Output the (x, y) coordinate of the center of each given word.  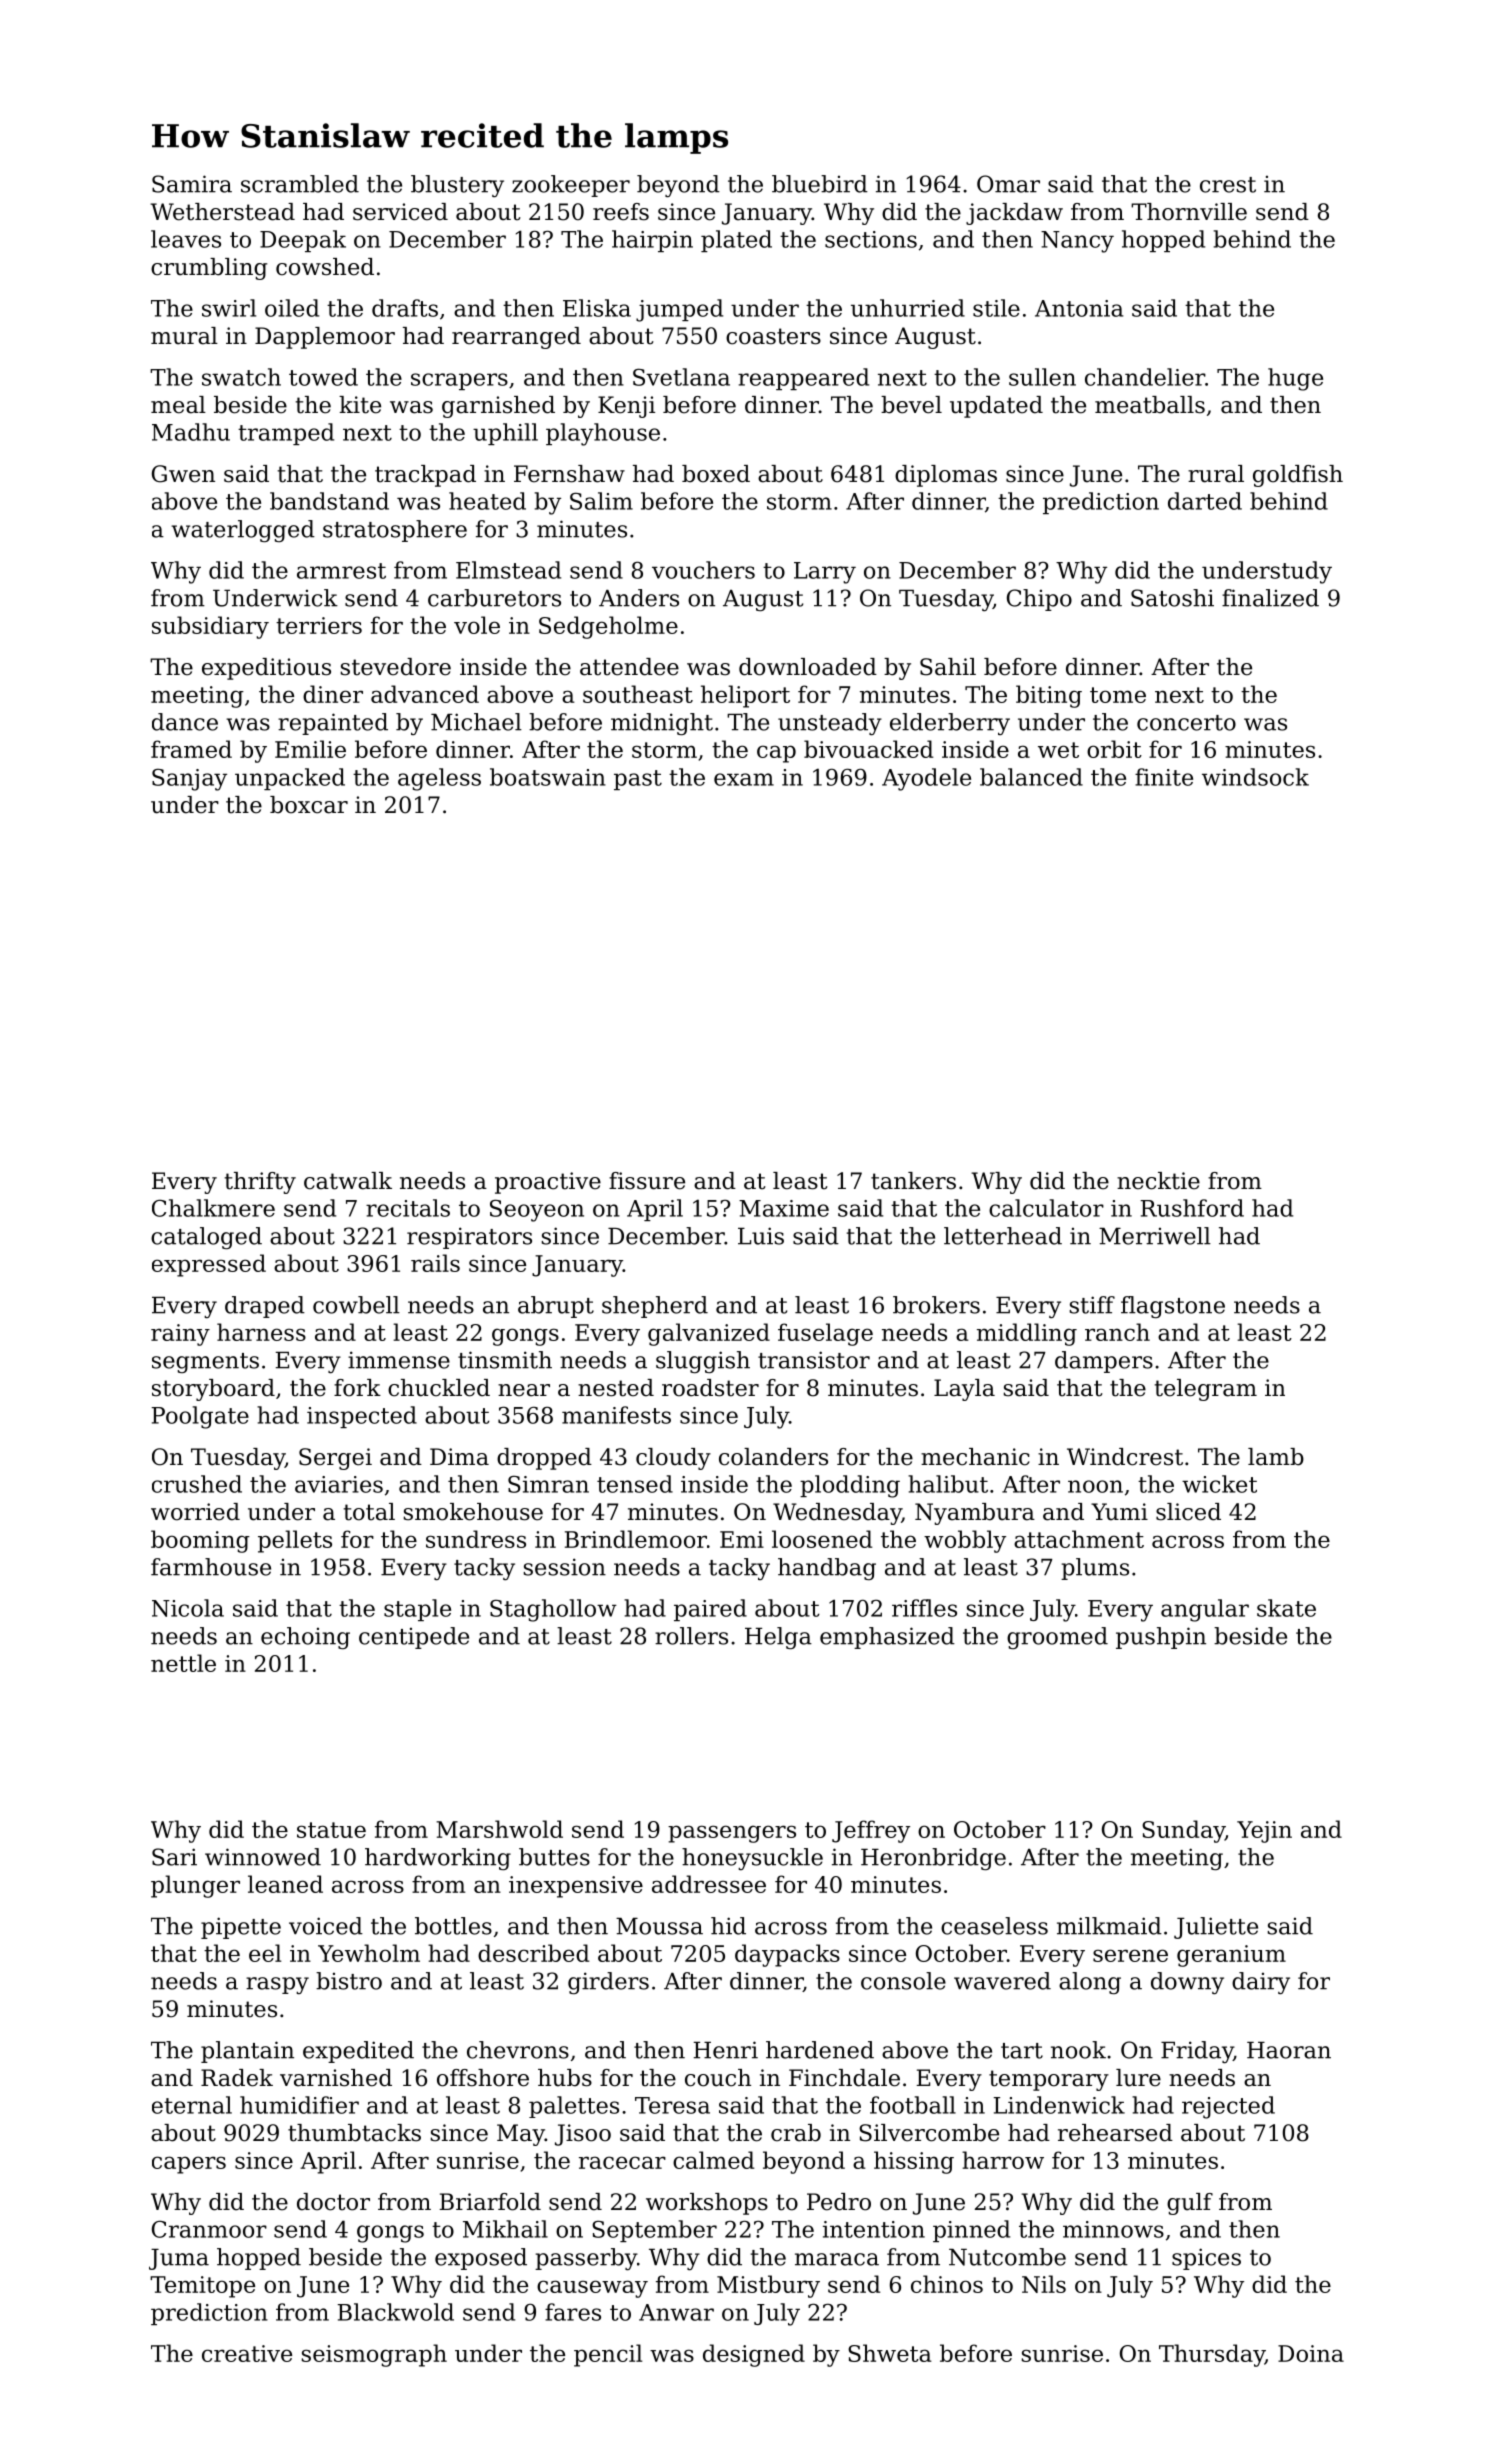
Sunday (1183, 1831)
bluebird (820, 184)
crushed (197, 1484)
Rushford (1192, 1208)
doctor (333, 2202)
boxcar (309, 805)
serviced (400, 212)
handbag (827, 1569)
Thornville (1189, 212)
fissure (647, 1181)
